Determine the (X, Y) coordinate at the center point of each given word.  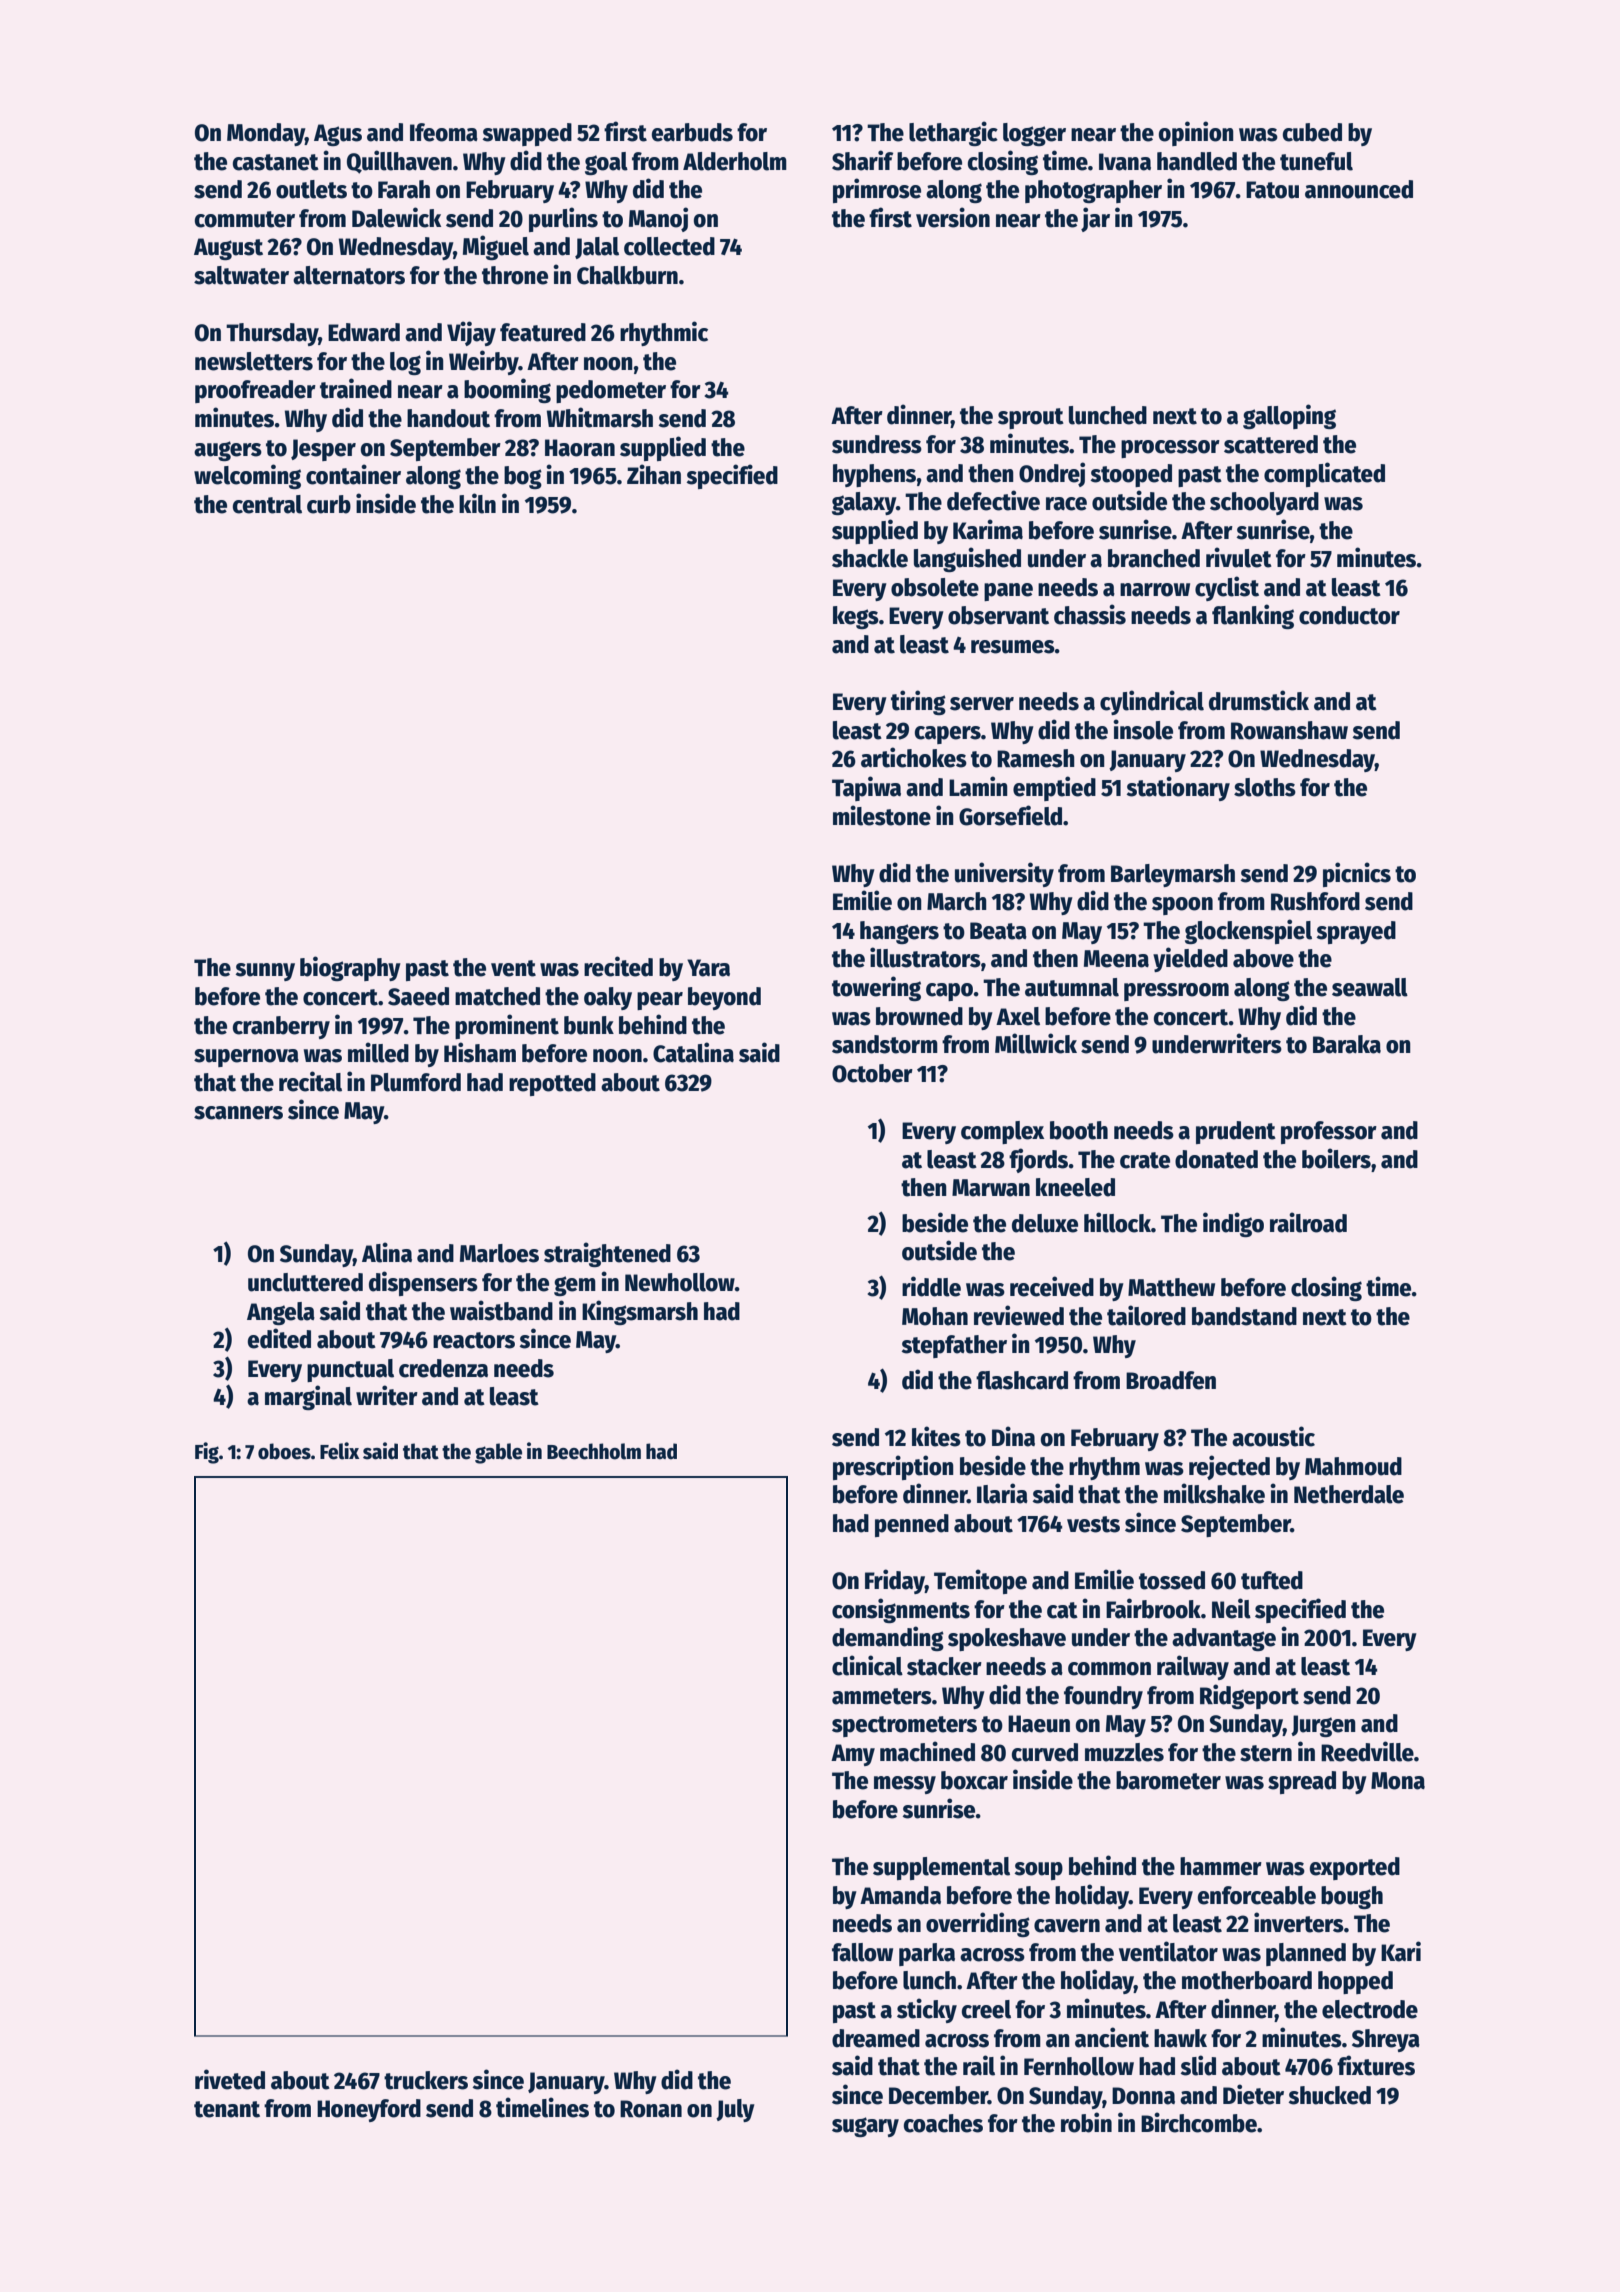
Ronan (651, 2109)
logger (1034, 134)
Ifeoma (444, 132)
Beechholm (594, 1451)
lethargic (953, 133)
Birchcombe (1199, 2122)
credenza (443, 1368)
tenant (227, 2109)
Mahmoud (1353, 1466)
